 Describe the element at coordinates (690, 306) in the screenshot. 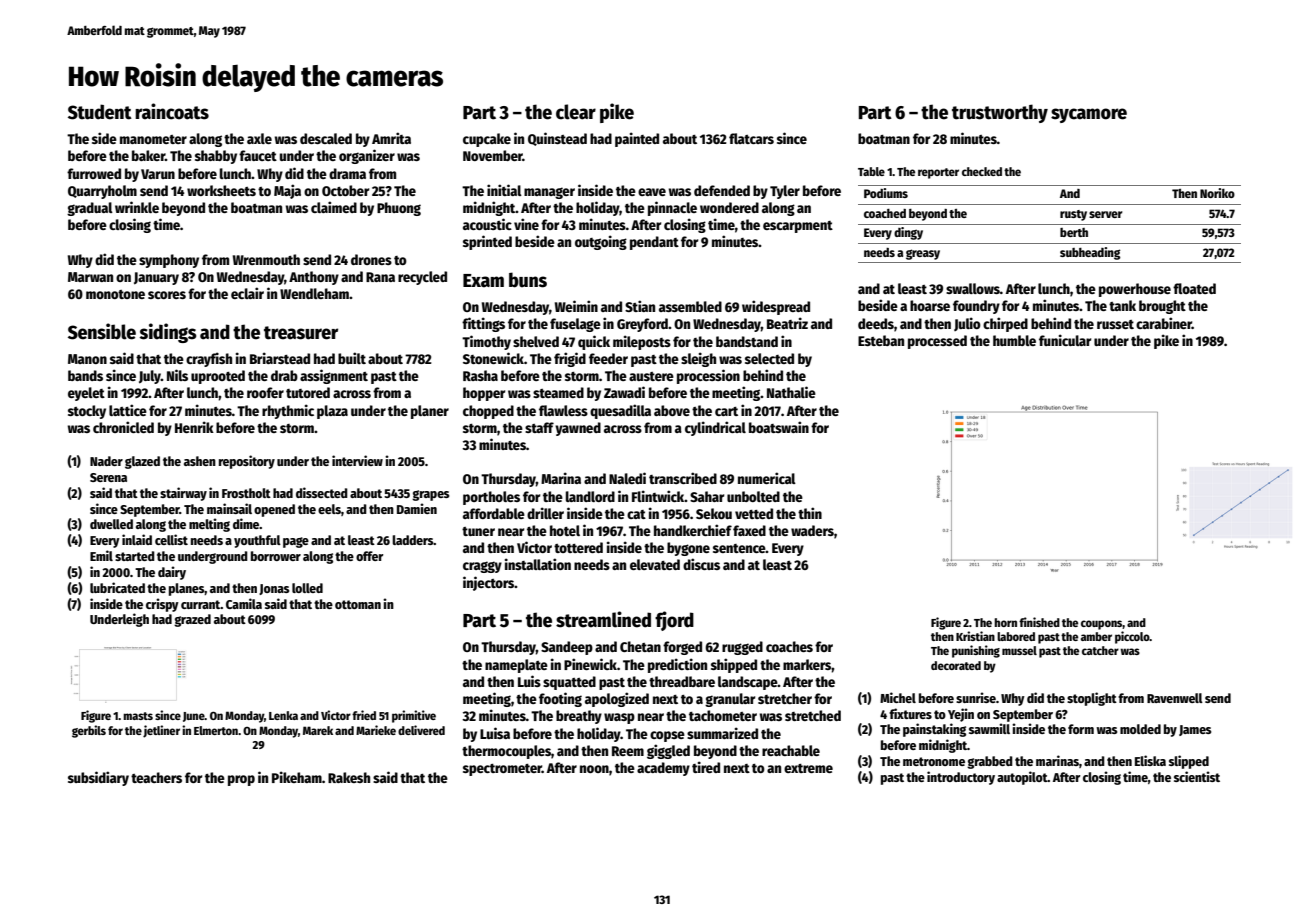

I see `assembled` at that location.
